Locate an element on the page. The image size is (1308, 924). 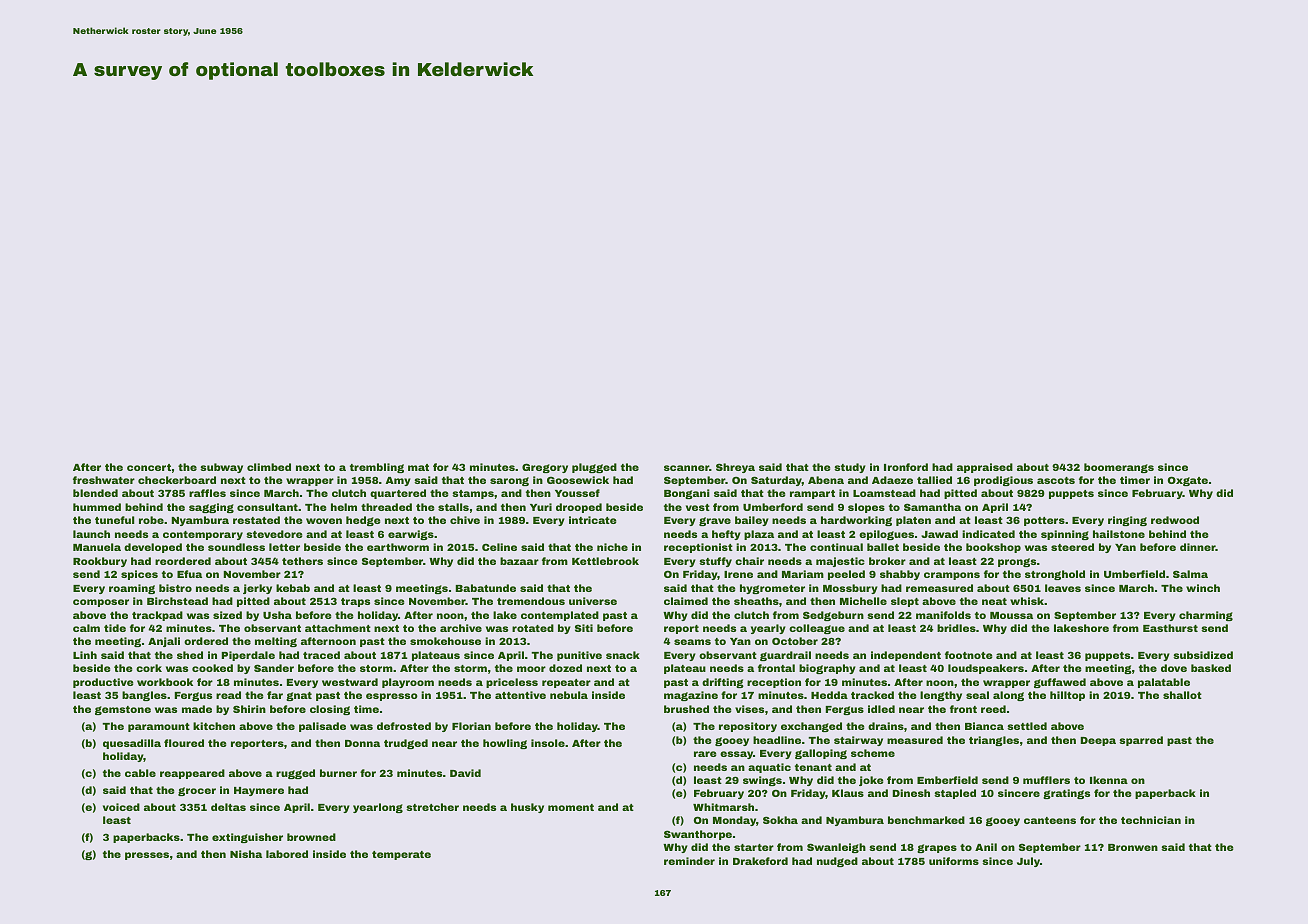
winch is located at coordinates (1203, 588).
